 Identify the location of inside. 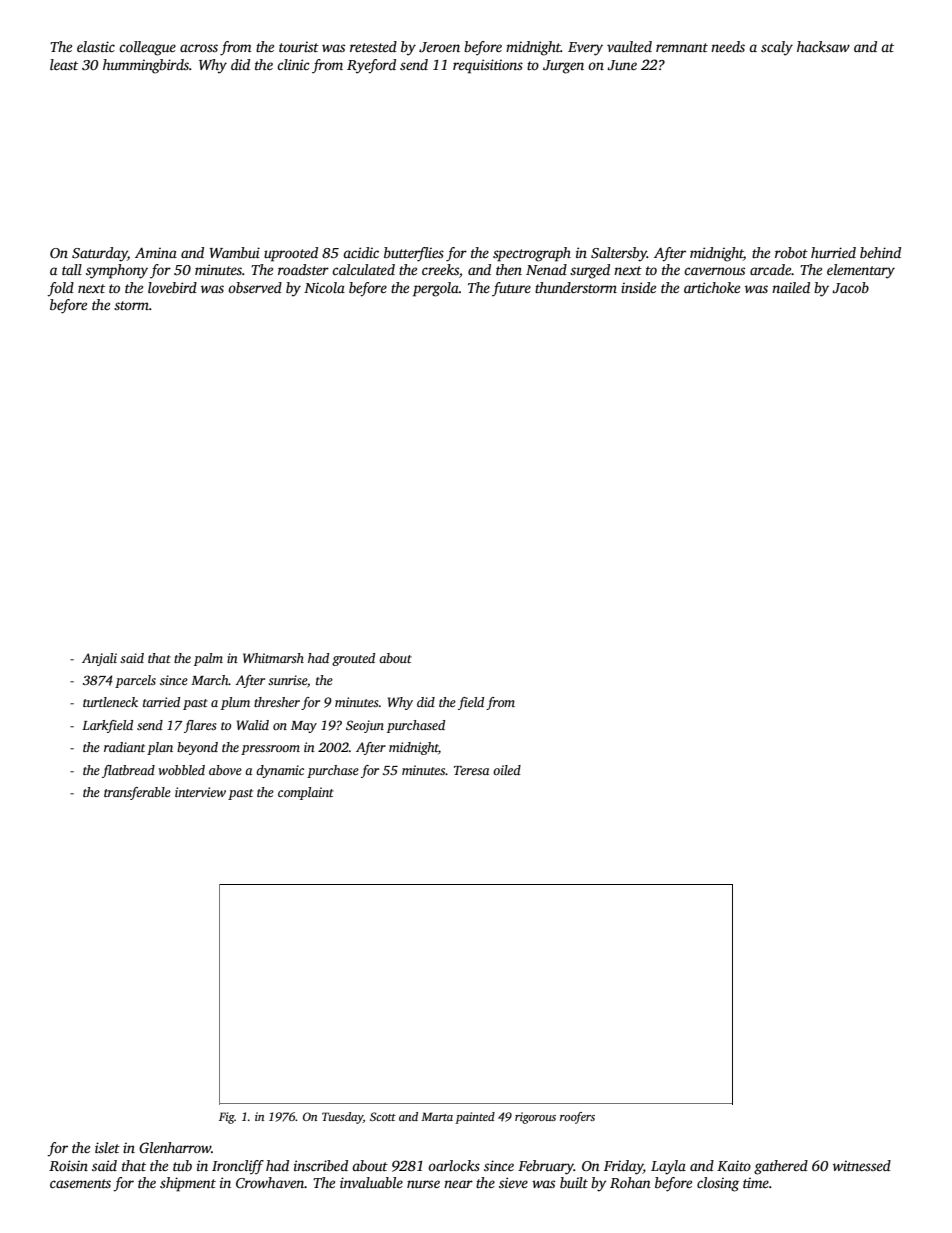
(638, 287).
